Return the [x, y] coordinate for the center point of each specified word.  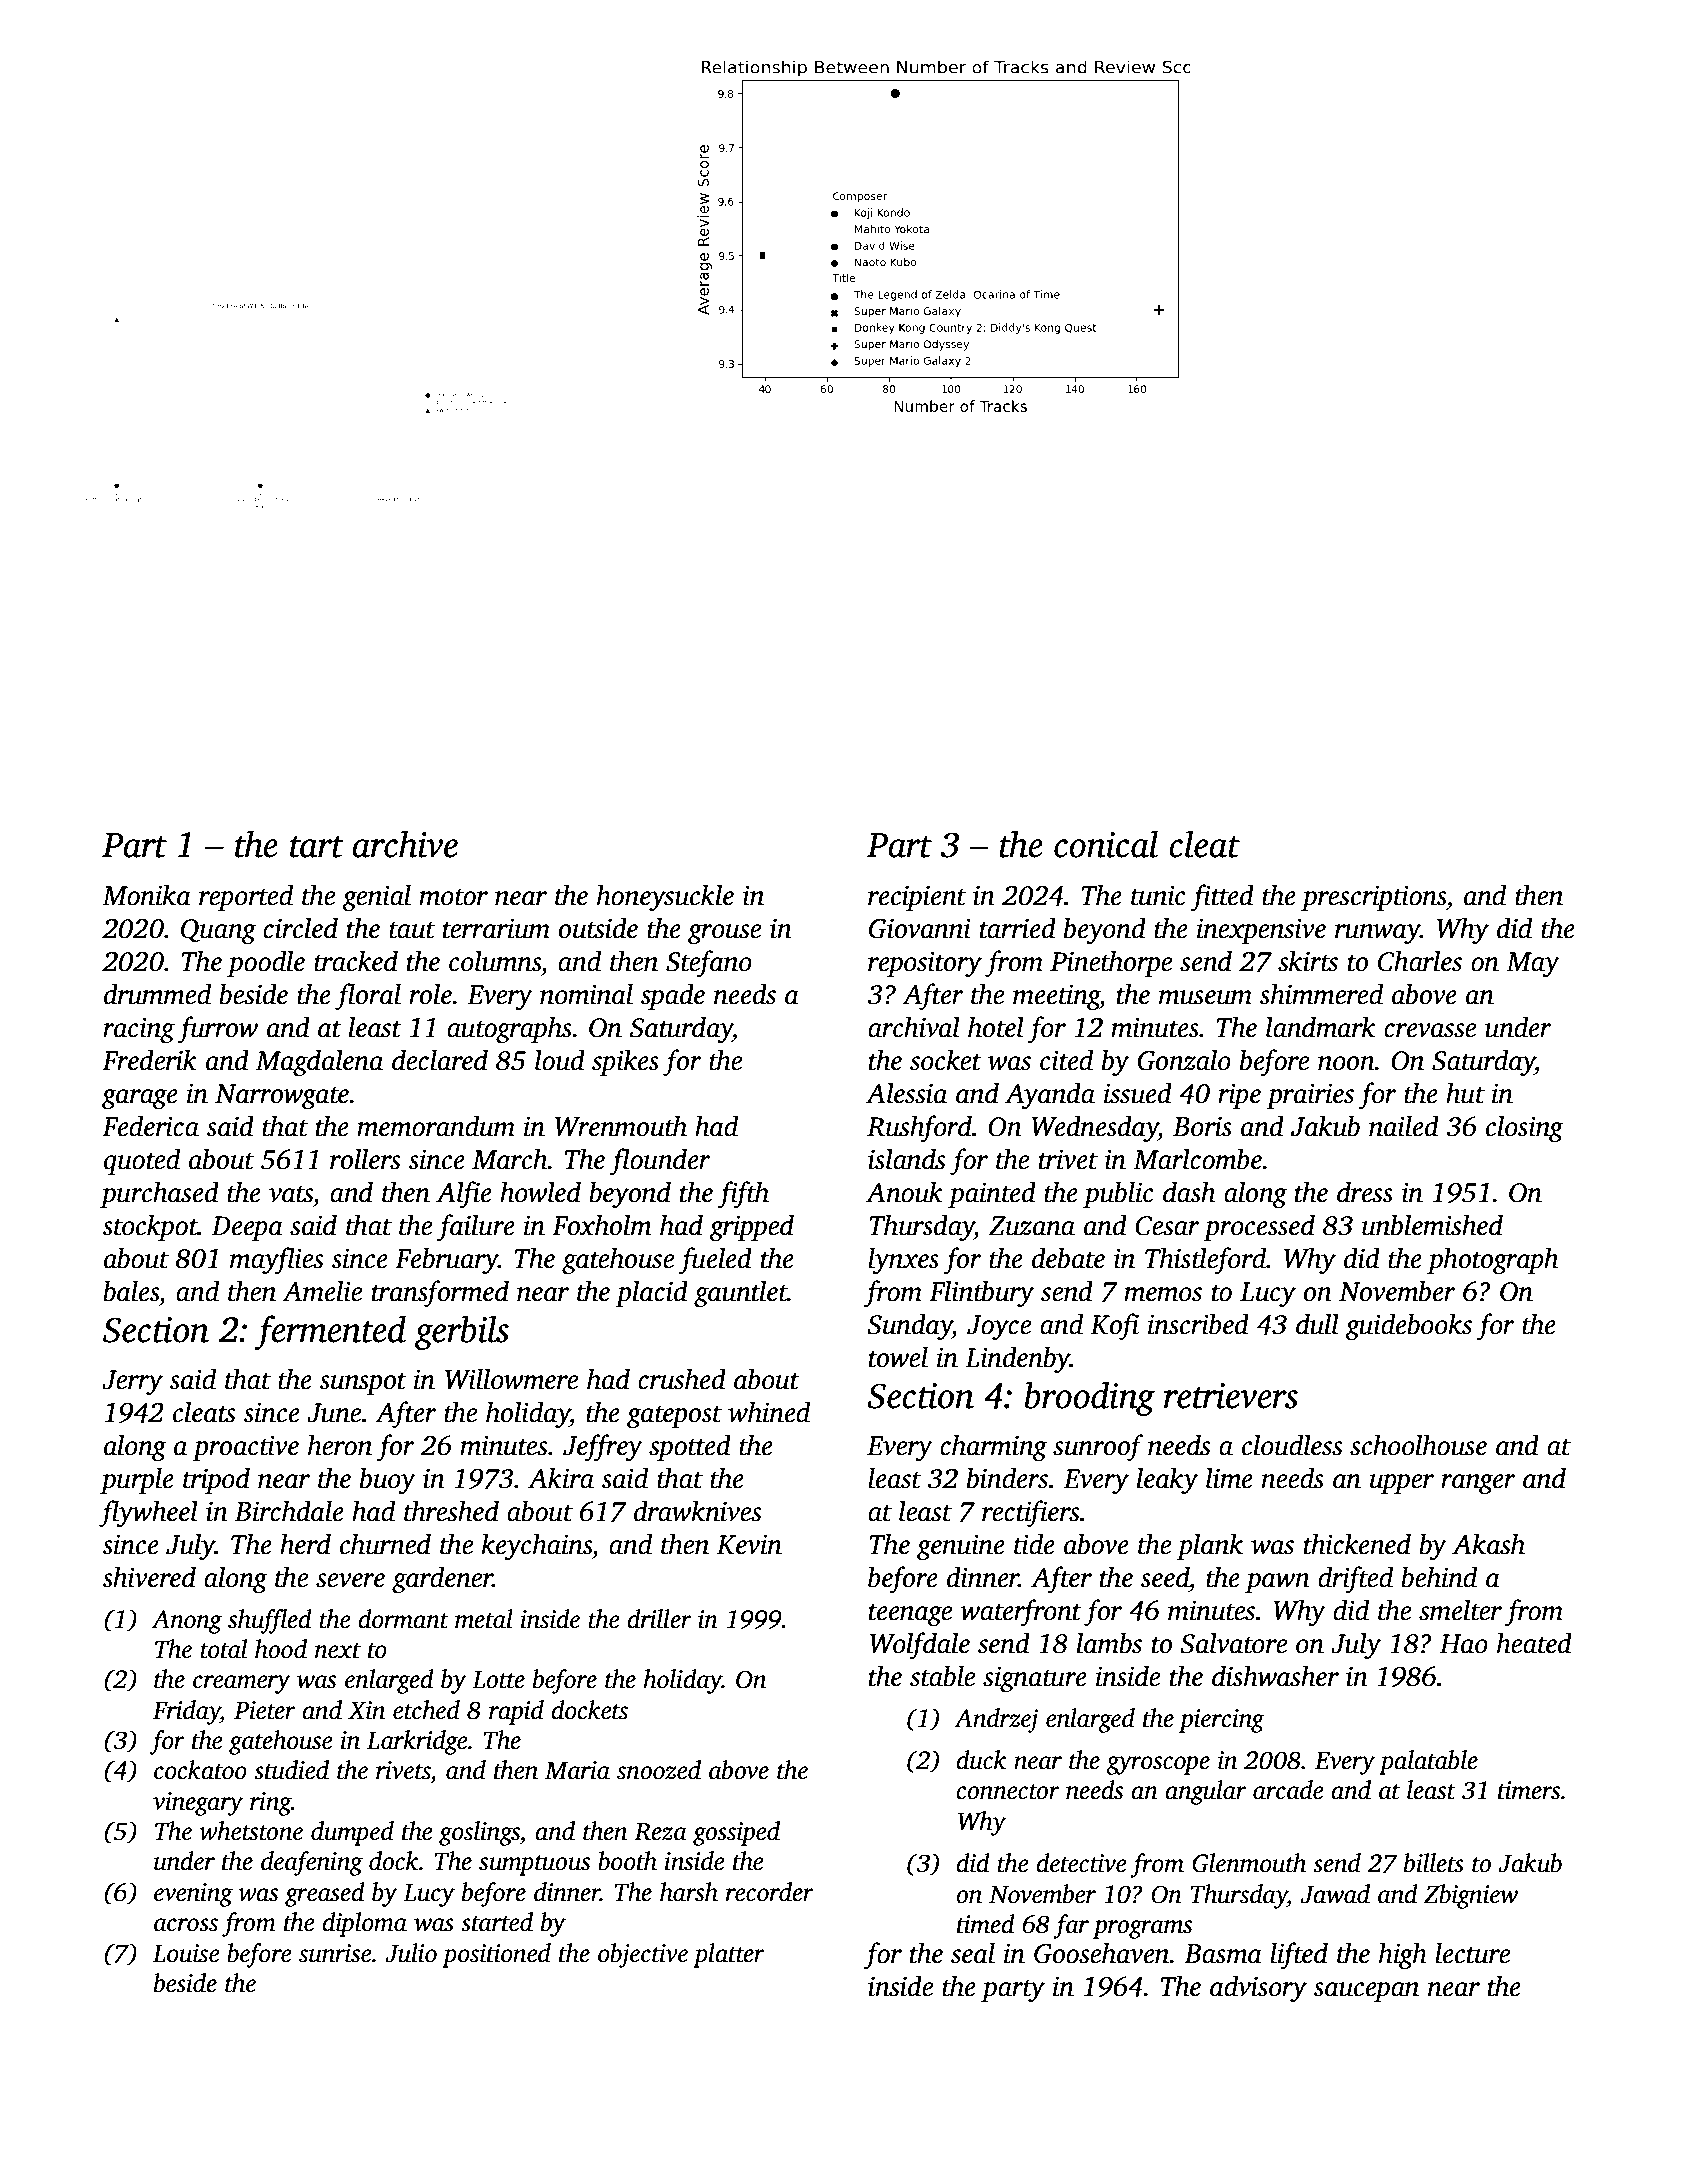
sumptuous [534, 1865]
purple [137, 1480]
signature [1035, 1679]
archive [405, 844]
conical [1106, 844]
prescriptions [1373, 898]
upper [1401, 1484]
